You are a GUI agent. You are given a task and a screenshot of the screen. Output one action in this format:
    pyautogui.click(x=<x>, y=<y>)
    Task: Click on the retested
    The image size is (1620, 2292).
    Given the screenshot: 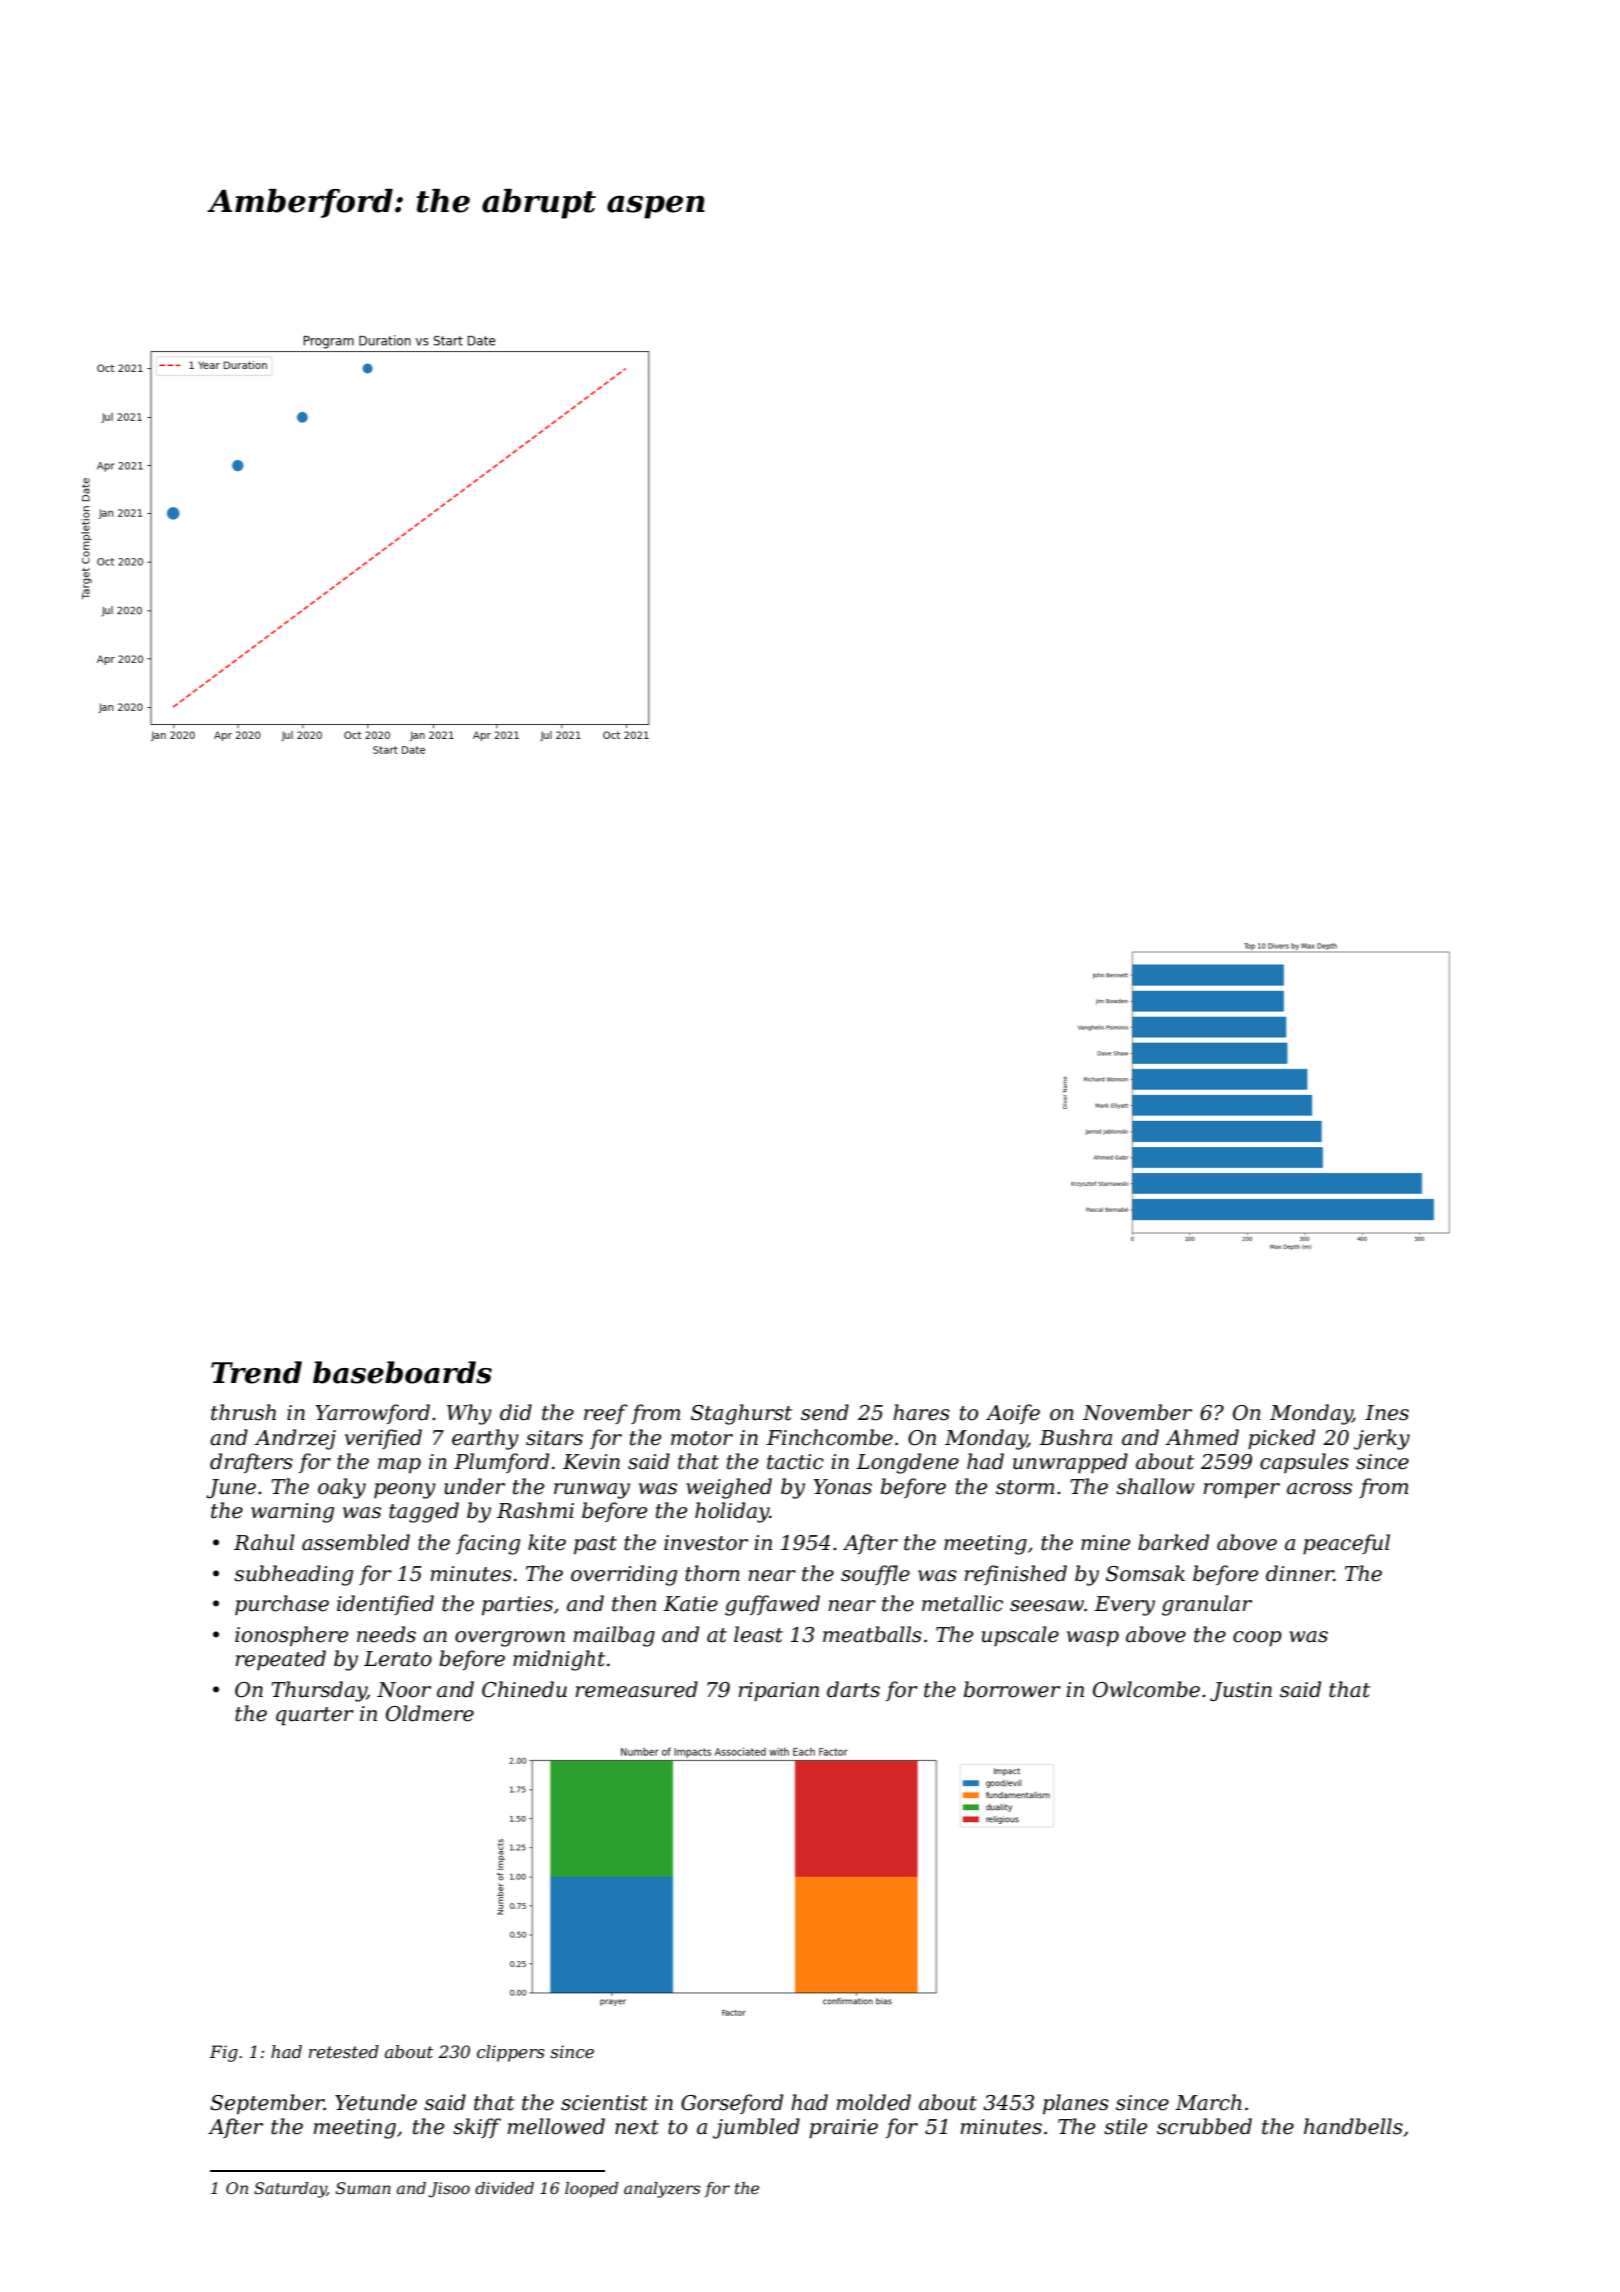 What is the action you would take?
    pyautogui.click(x=344, y=2051)
